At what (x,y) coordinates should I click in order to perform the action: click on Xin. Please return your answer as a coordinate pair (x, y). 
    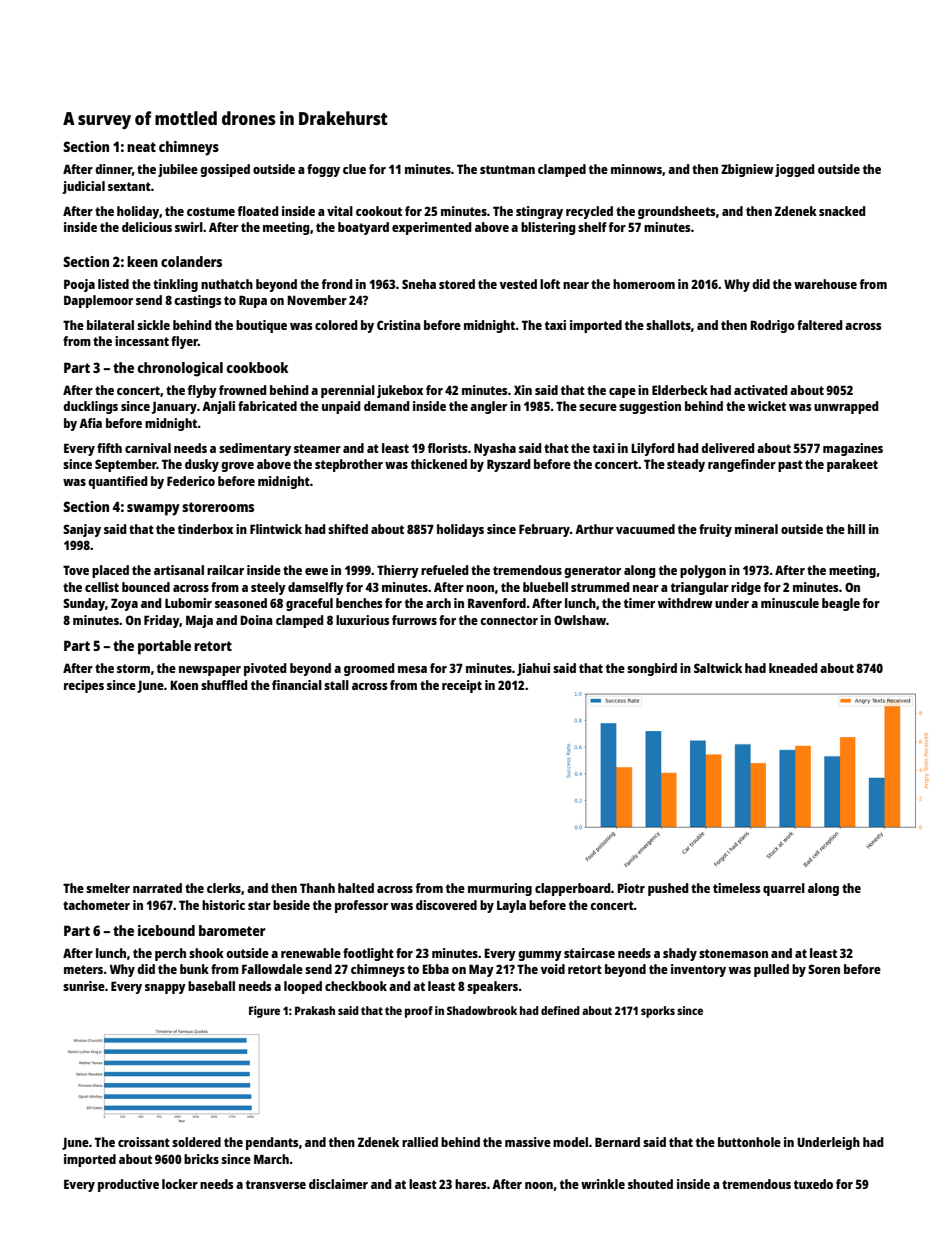
    Looking at the image, I should click on (523, 390).
